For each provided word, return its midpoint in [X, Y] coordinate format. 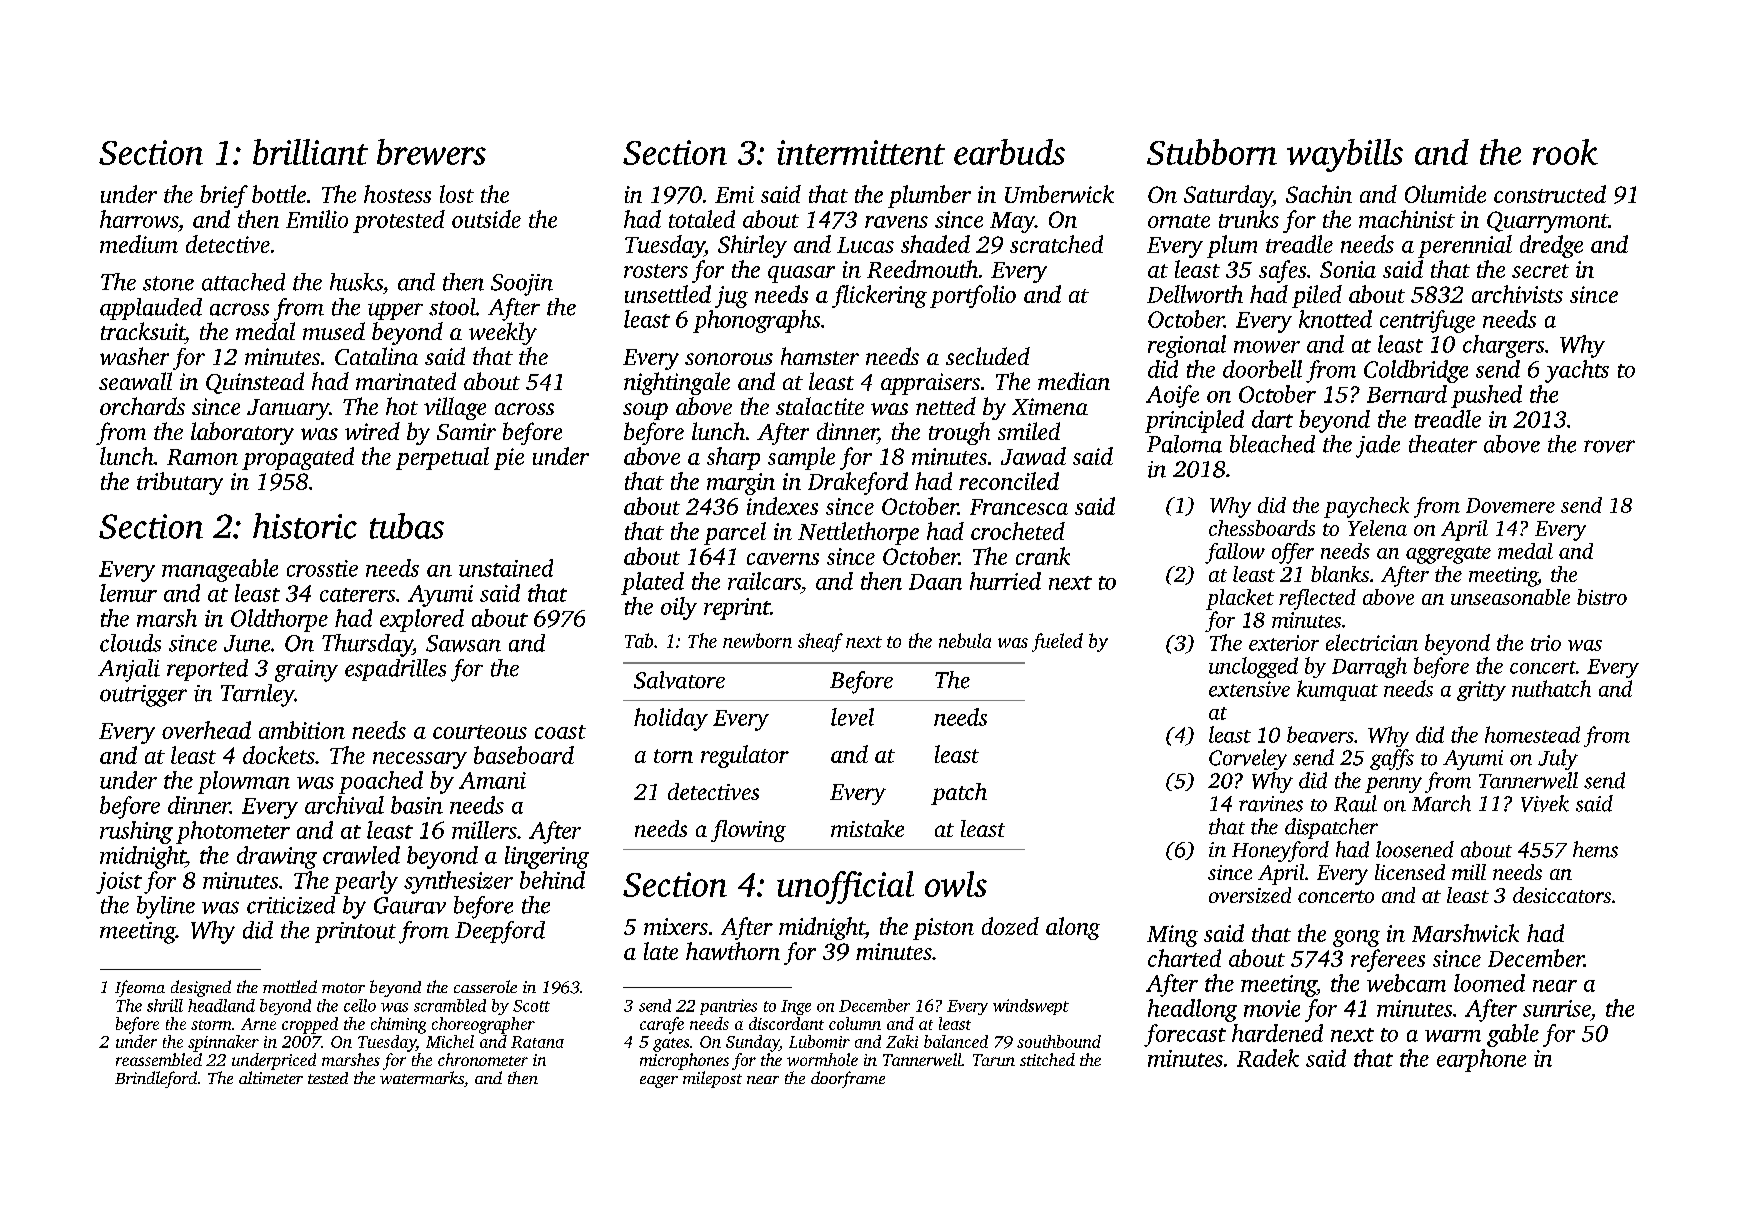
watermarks [422, 1077]
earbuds [1009, 152]
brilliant [310, 152]
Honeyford [1280, 851]
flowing [748, 831]
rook [1565, 152]
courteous [480, 732]
